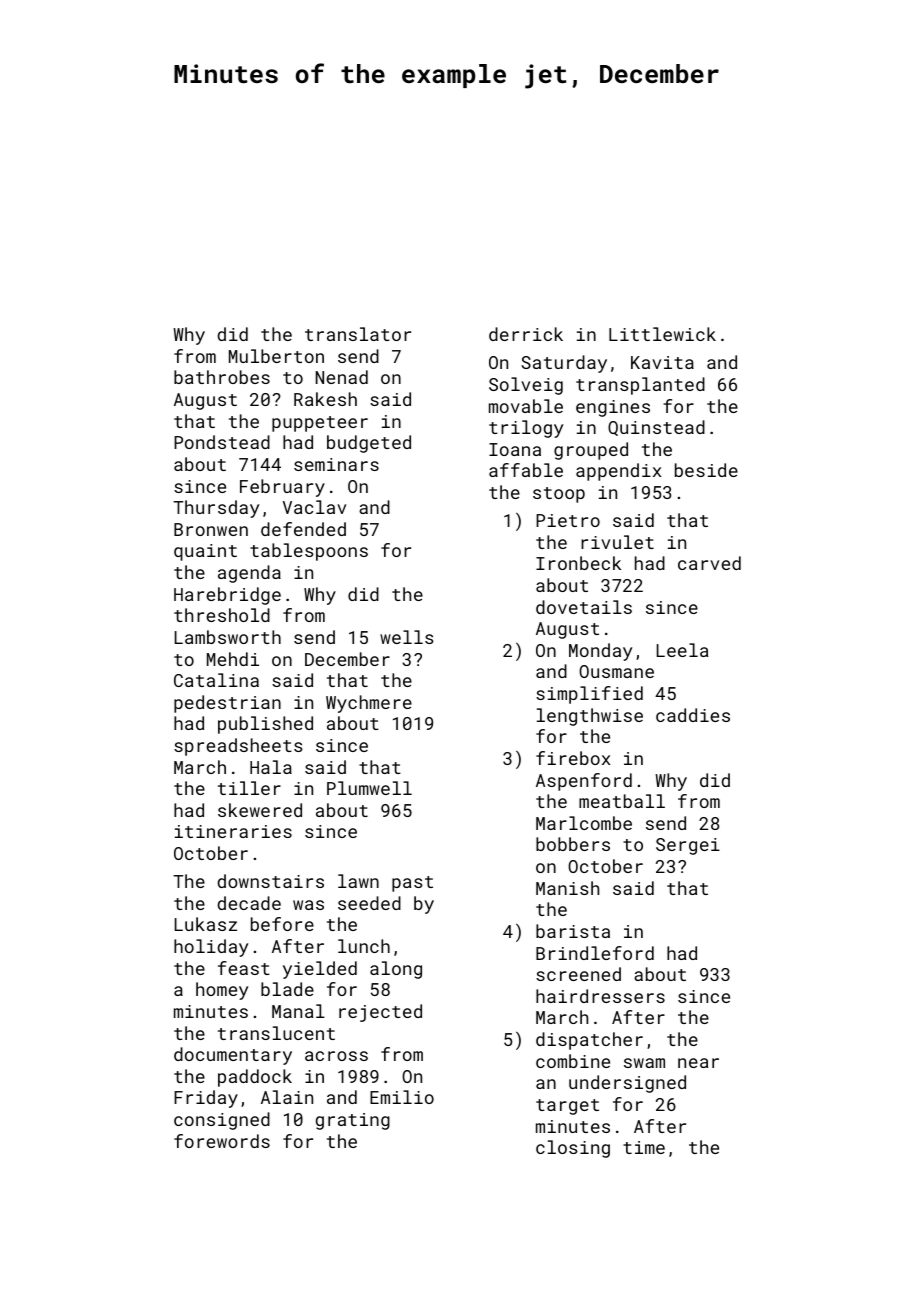  Describe the element at coordinates (276, 356) in the image. I see `Mulberton` at that location.
